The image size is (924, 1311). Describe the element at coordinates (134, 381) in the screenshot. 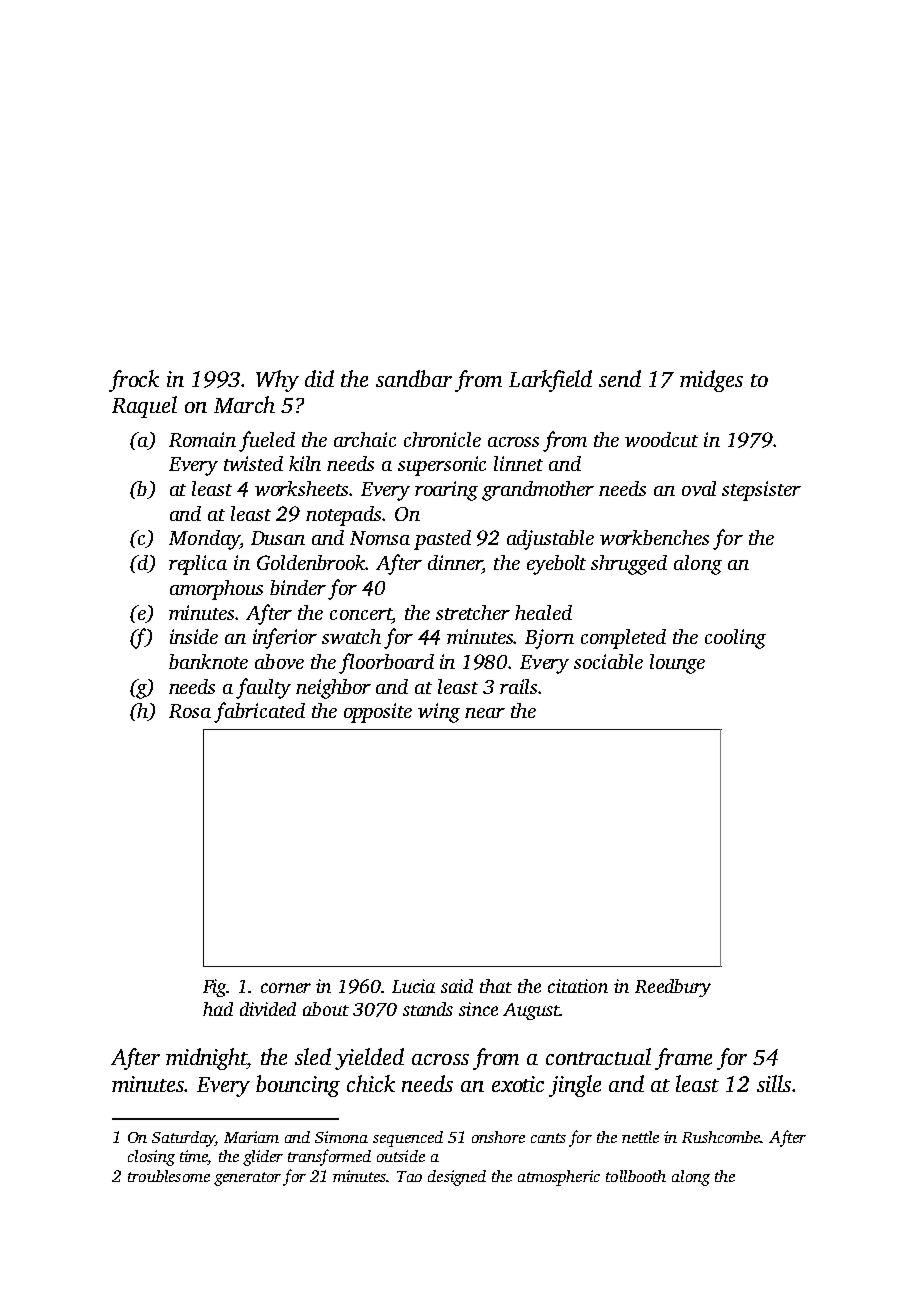

I see `frock` at that location.
